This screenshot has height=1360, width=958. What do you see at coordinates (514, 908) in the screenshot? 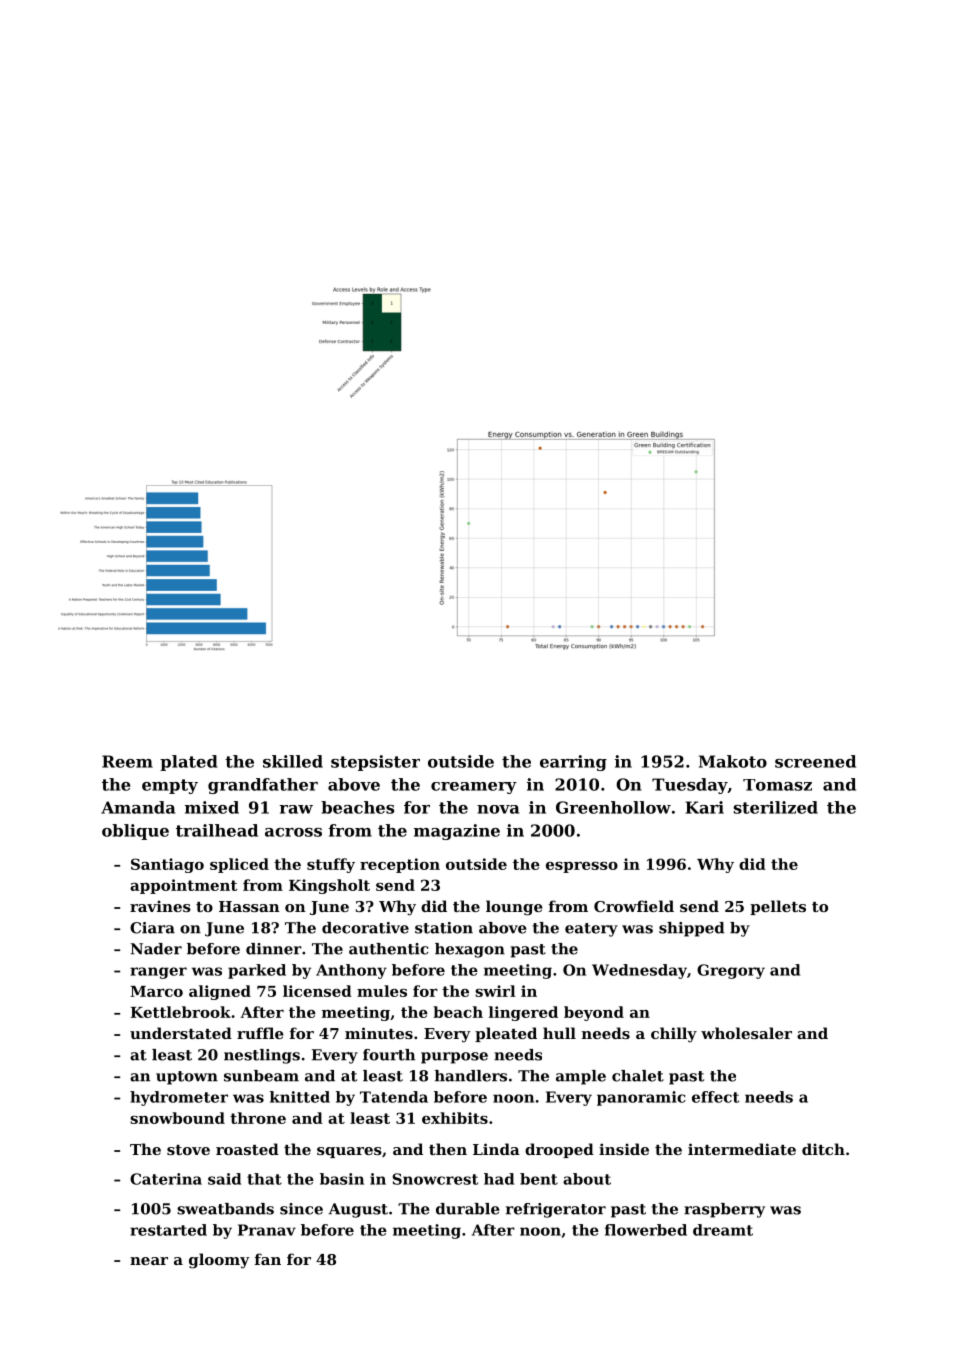
I see `lounge` at bounding box center [514, 908].
